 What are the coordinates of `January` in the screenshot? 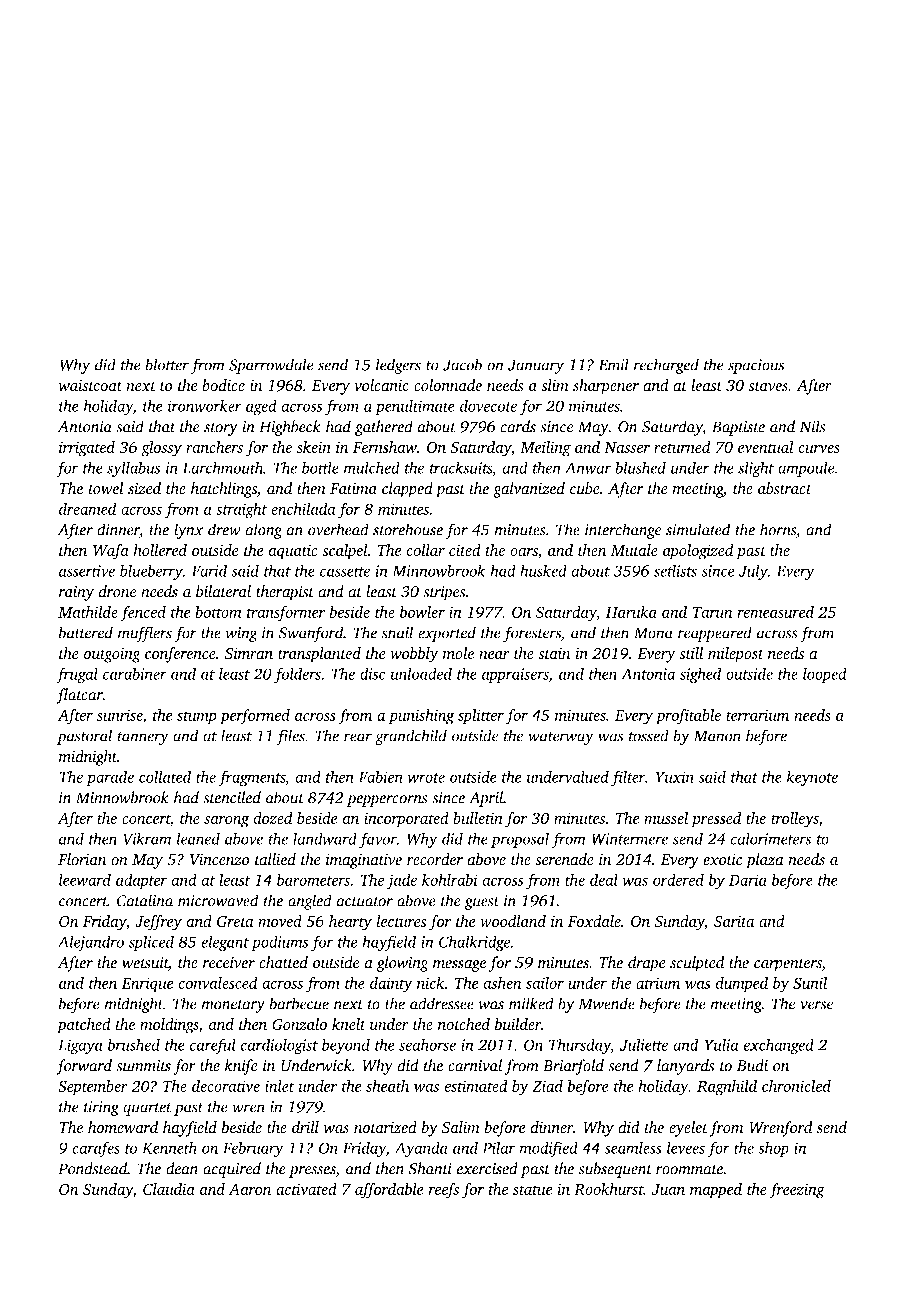 It's located at (536, 366).
